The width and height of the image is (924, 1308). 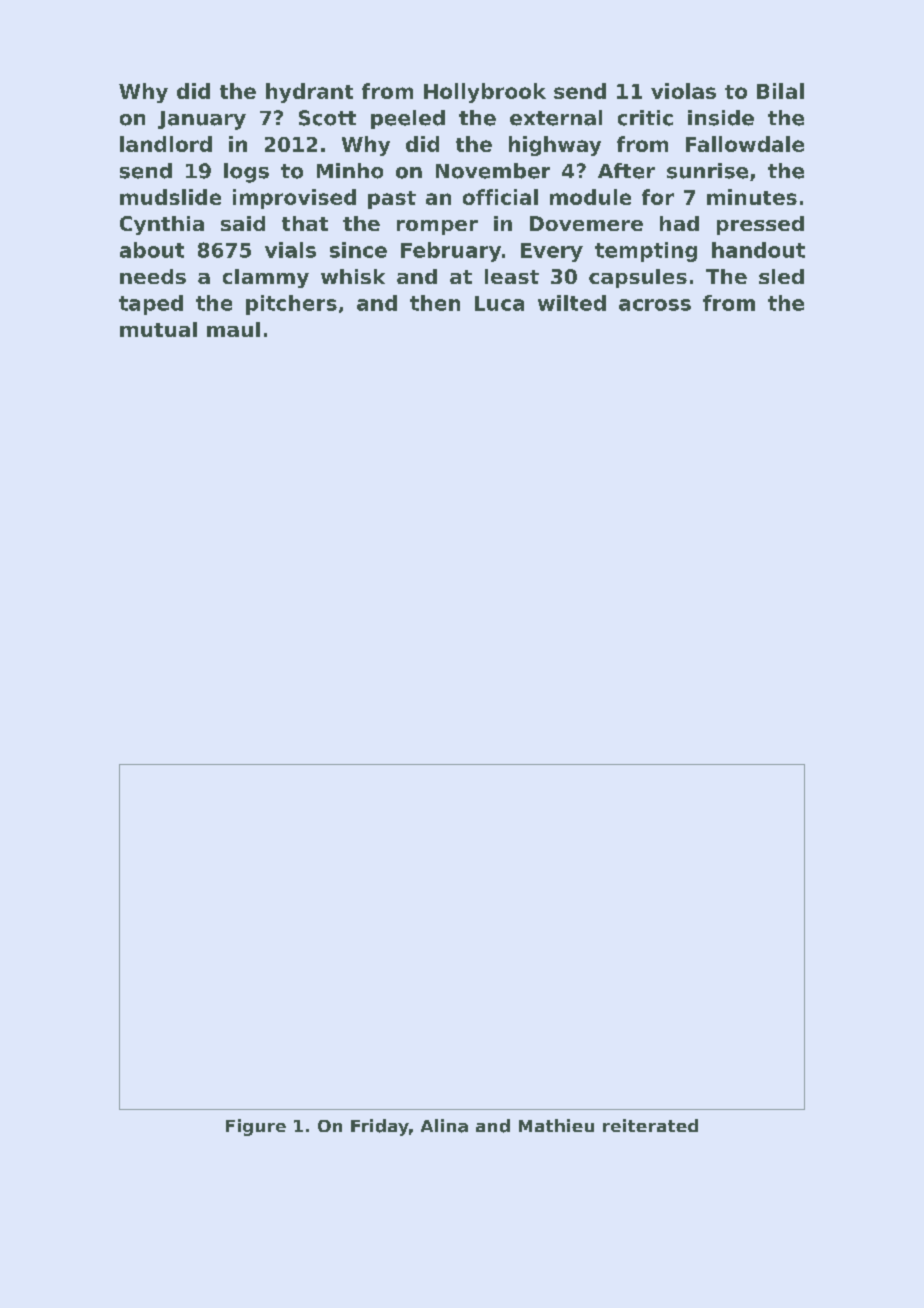 I want to click on Luca, so click(x=499, y=303).
